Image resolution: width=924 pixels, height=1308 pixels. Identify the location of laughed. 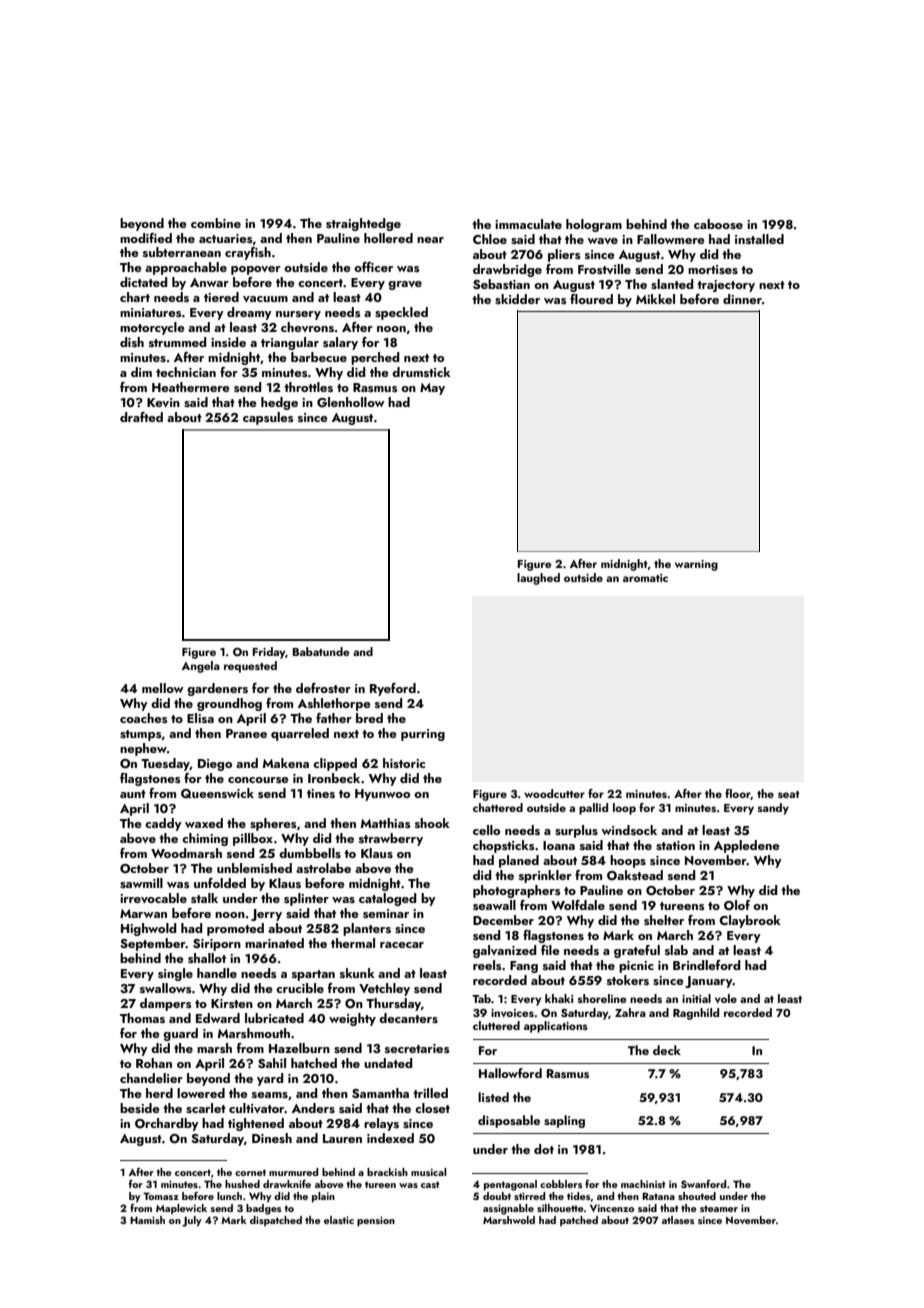
(538, 579).
